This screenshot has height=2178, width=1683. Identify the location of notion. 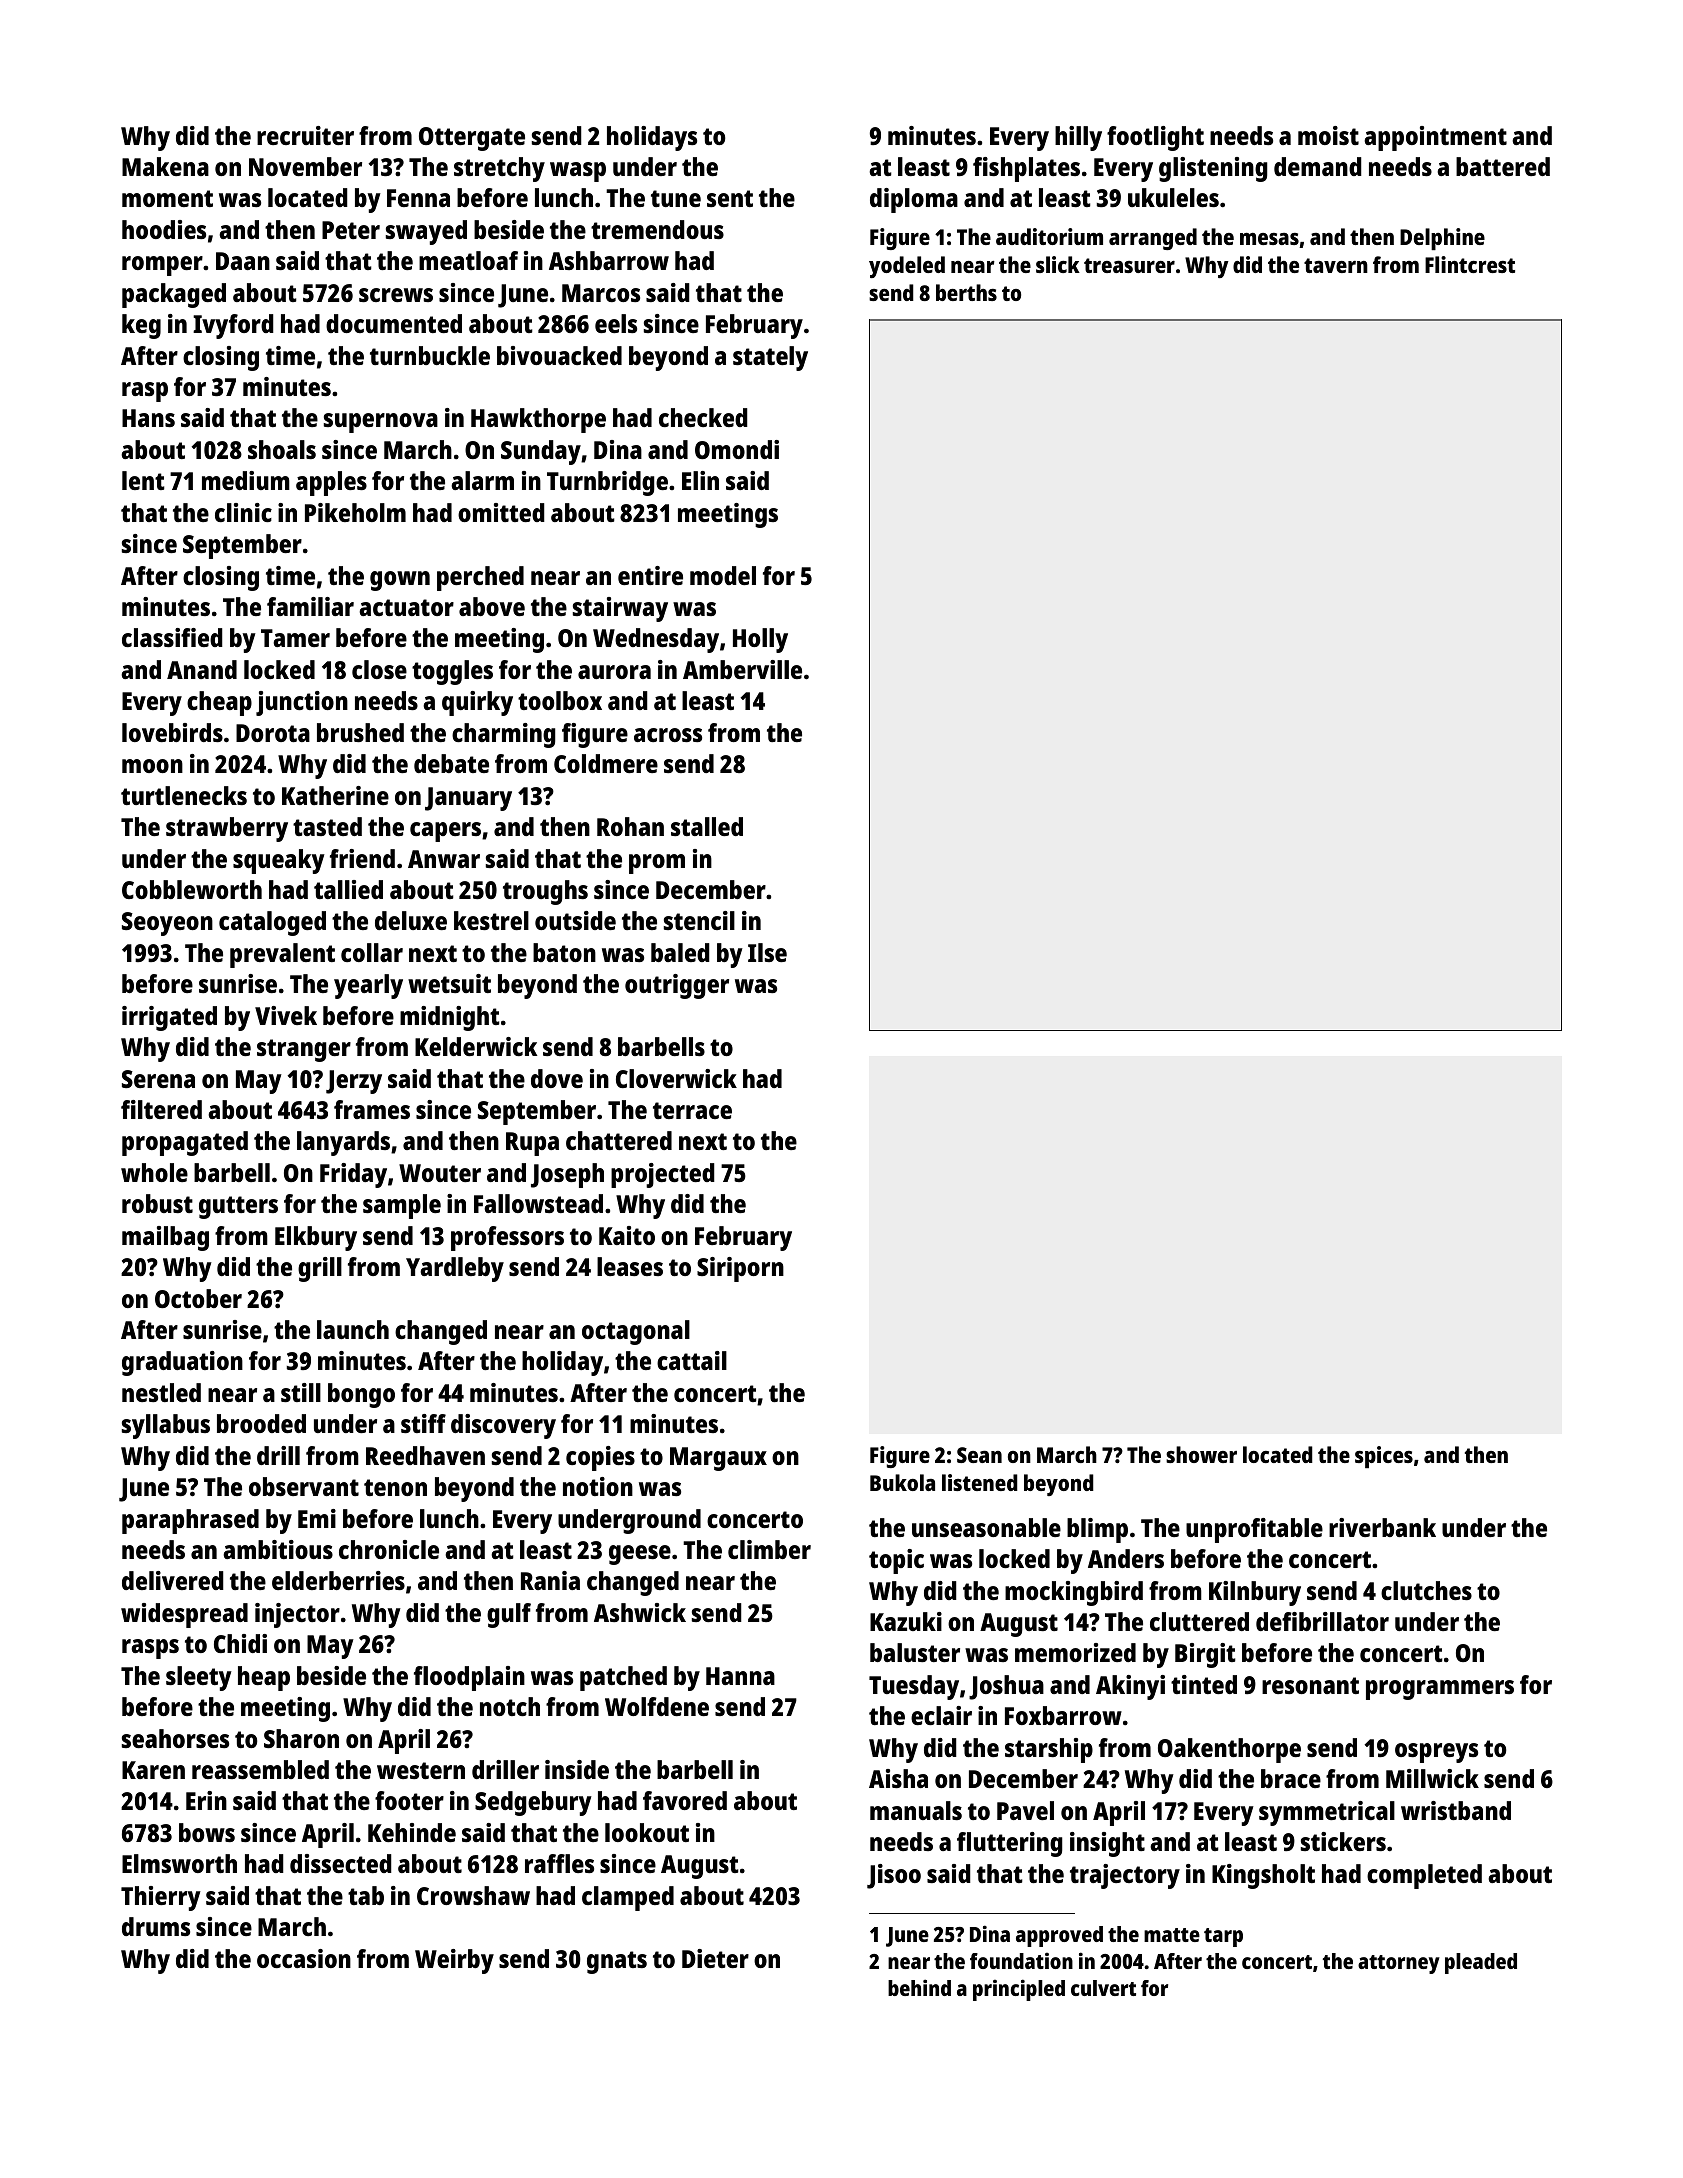
(598, 1486).
